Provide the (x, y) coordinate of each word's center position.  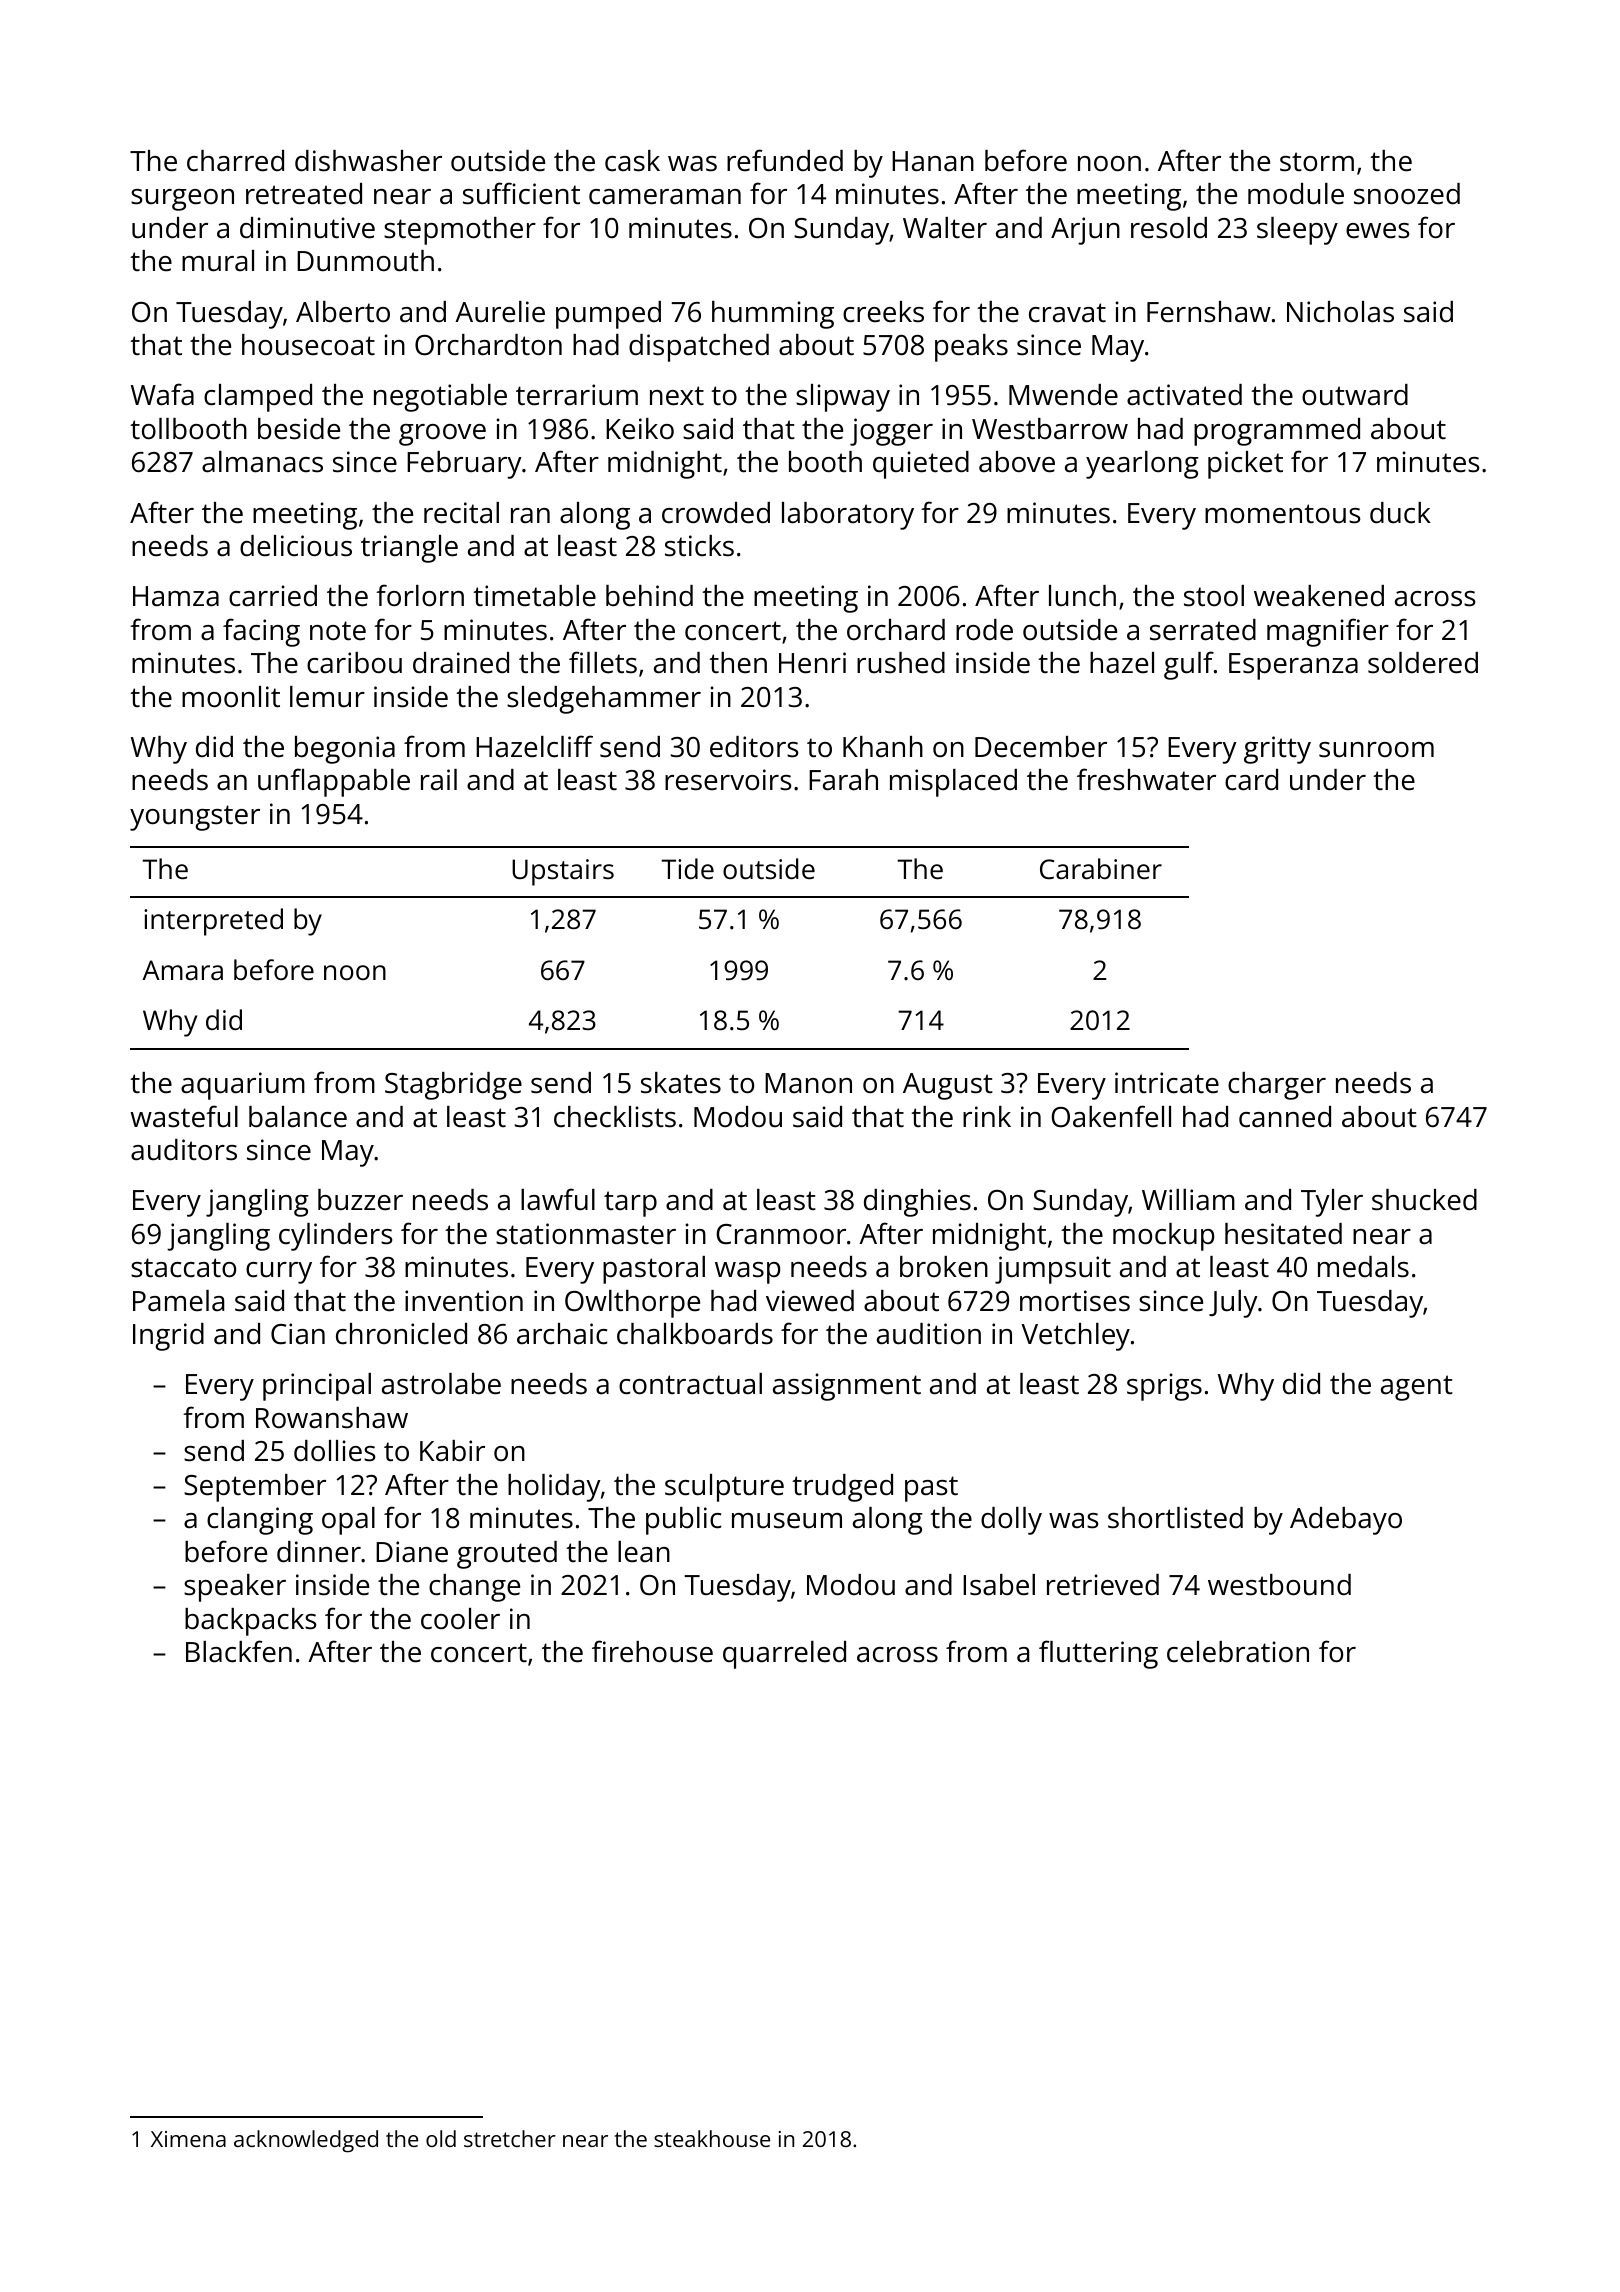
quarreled (784, 1655)
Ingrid (168, 1337)
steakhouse (712, 2138)
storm (1317, 162)
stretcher (510, 2138)
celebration (1238, 1652)
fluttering (1098, 1654)
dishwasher (368, 161)
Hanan (933, 161)
